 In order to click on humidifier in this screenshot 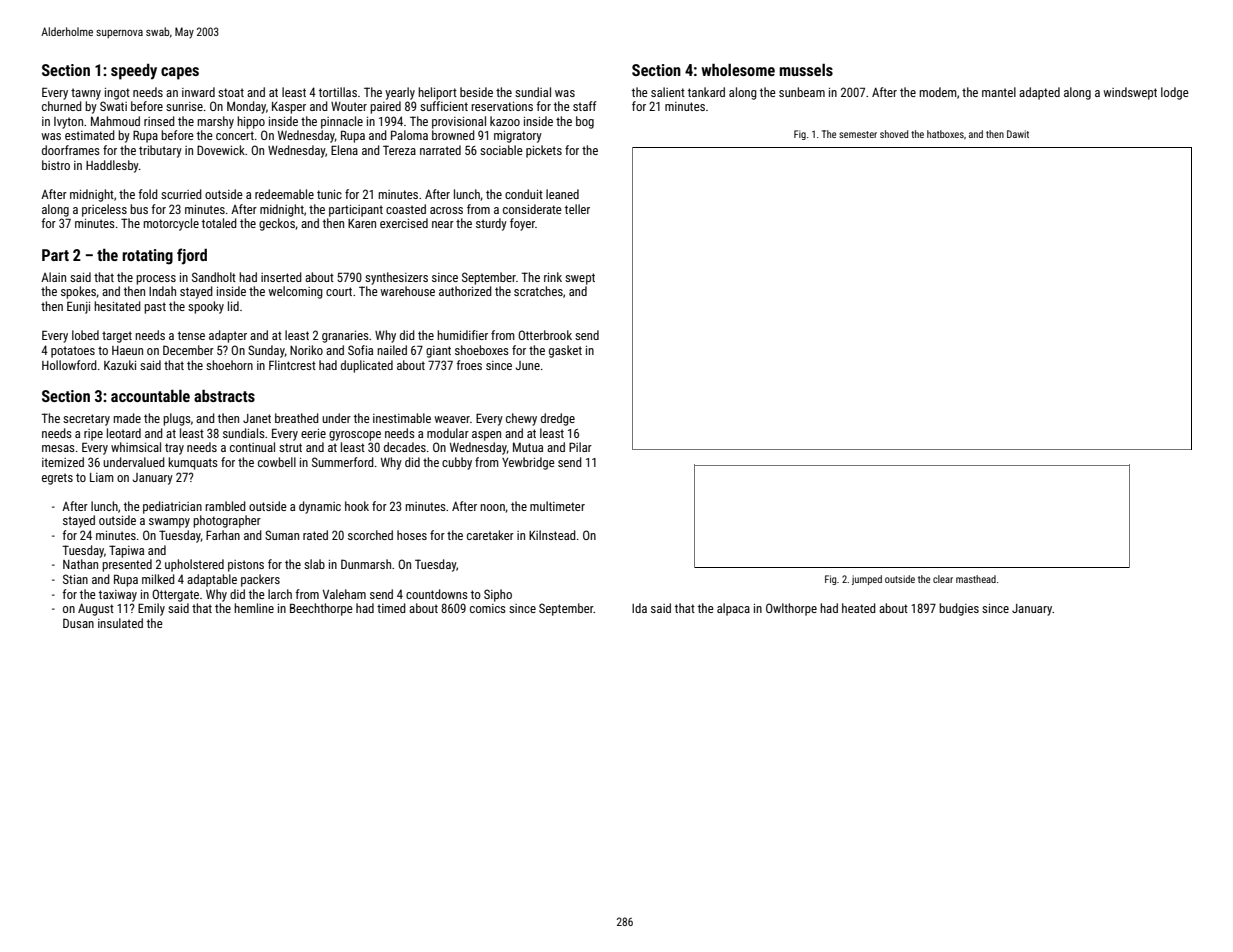, I will do `click(462, 335)`.
